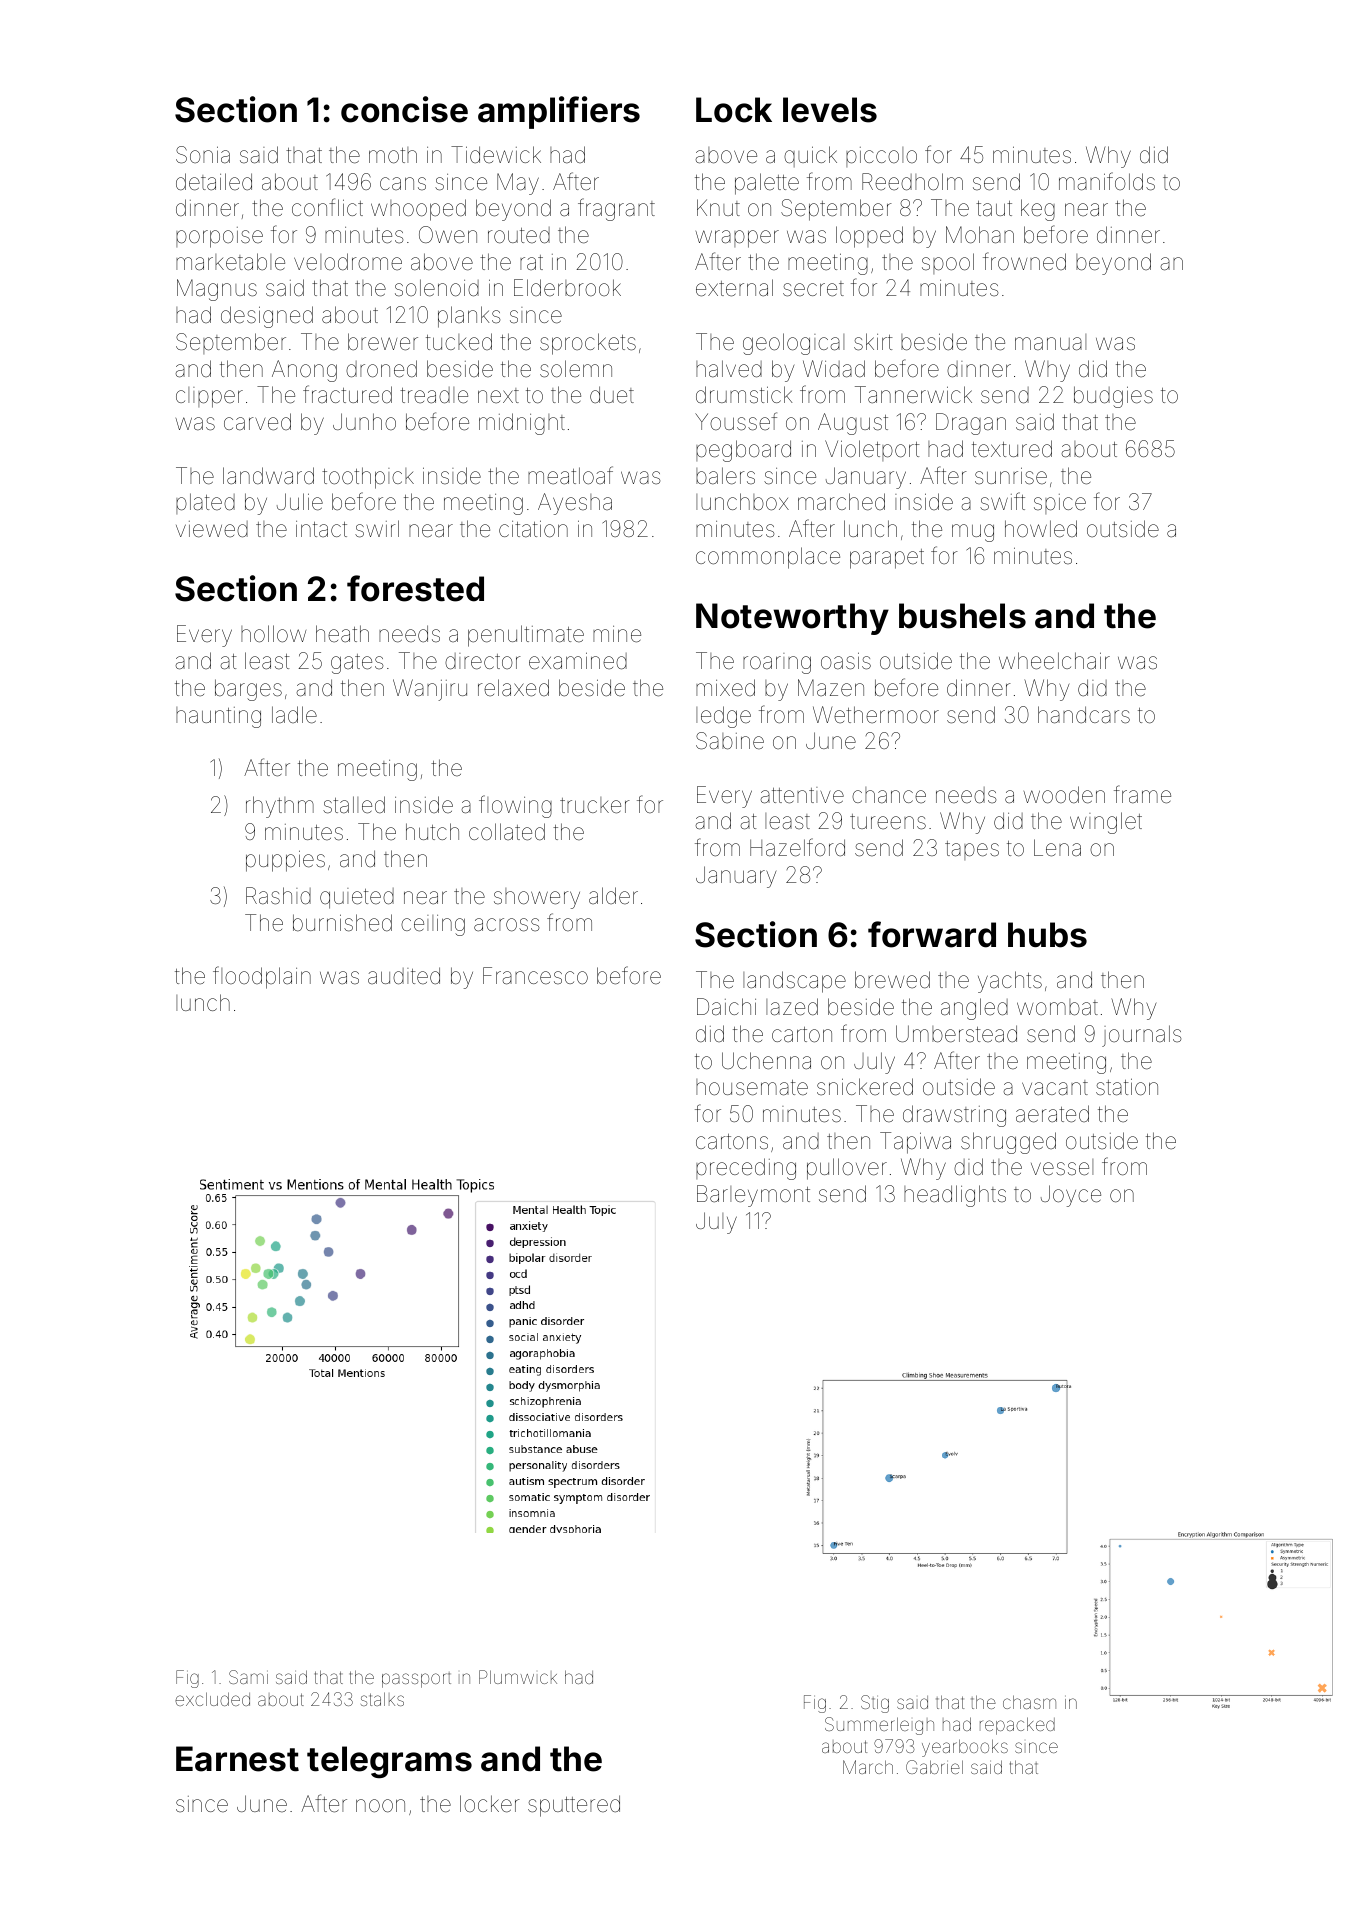 This screenshot has height=1923, width=1360. I want to click on haunting, so click(218, 717).
